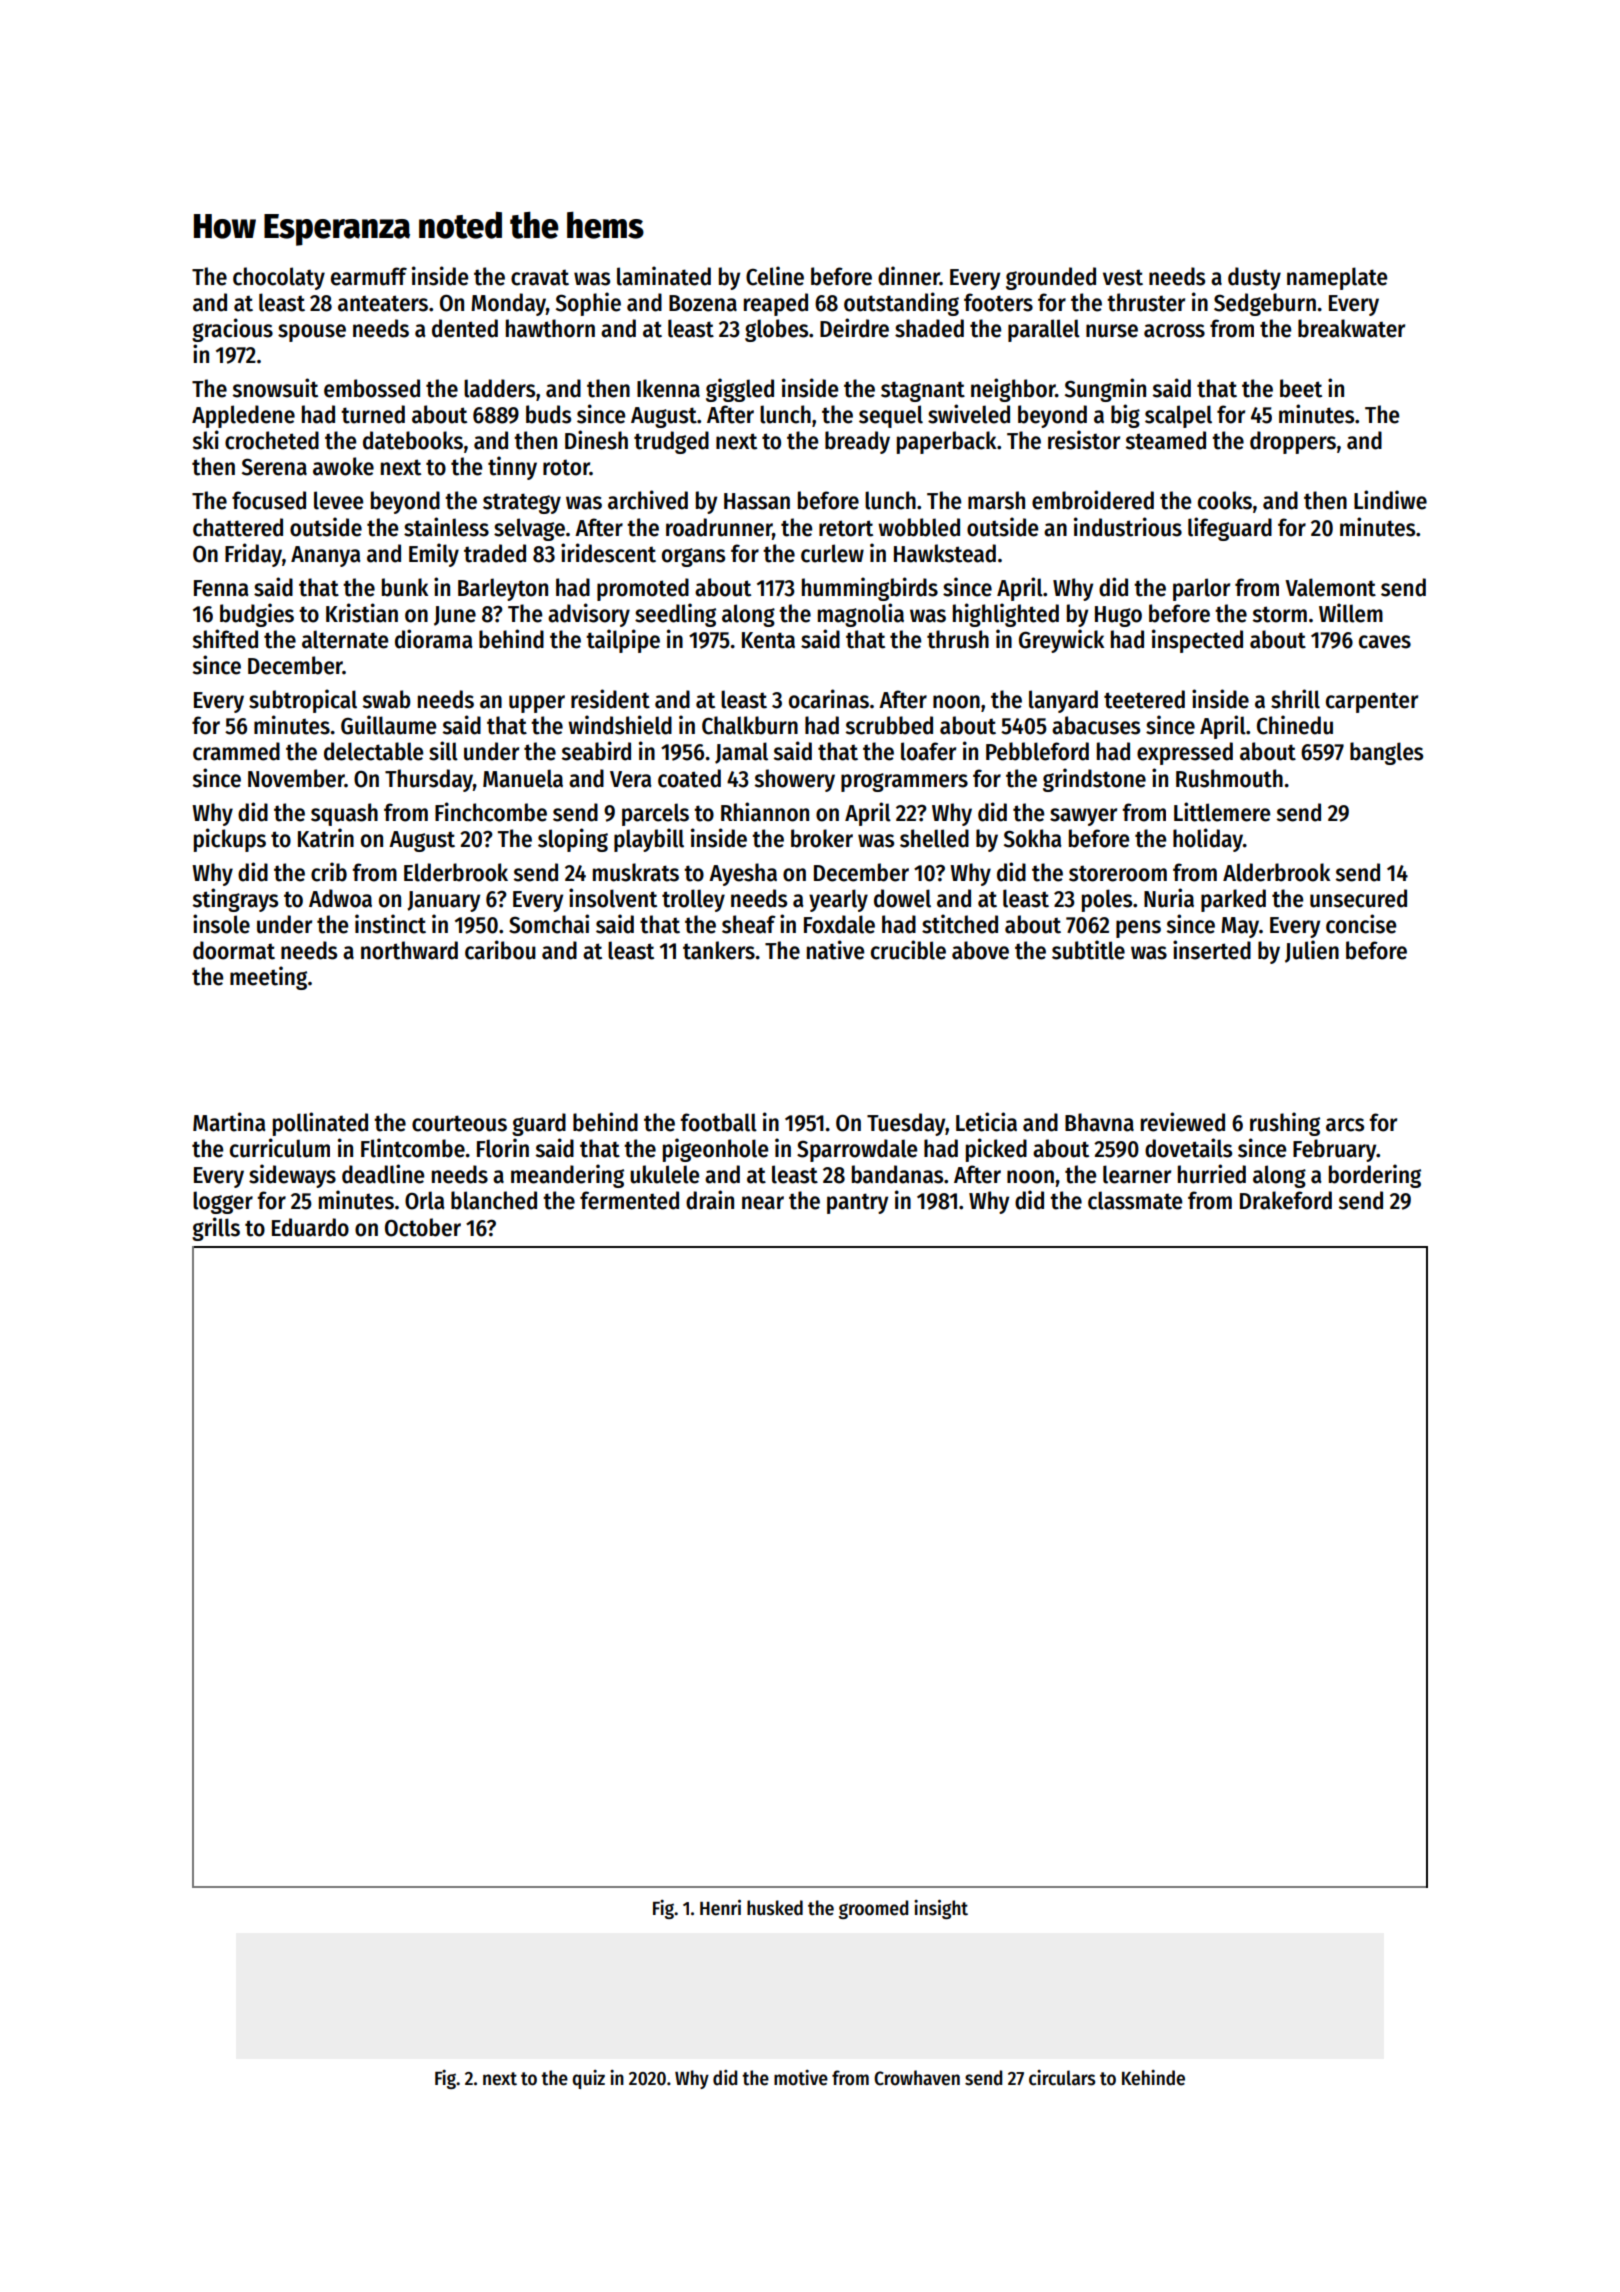  Describe the element at coordinates (1254, 278) in the image. I see `dusty` at that location.
